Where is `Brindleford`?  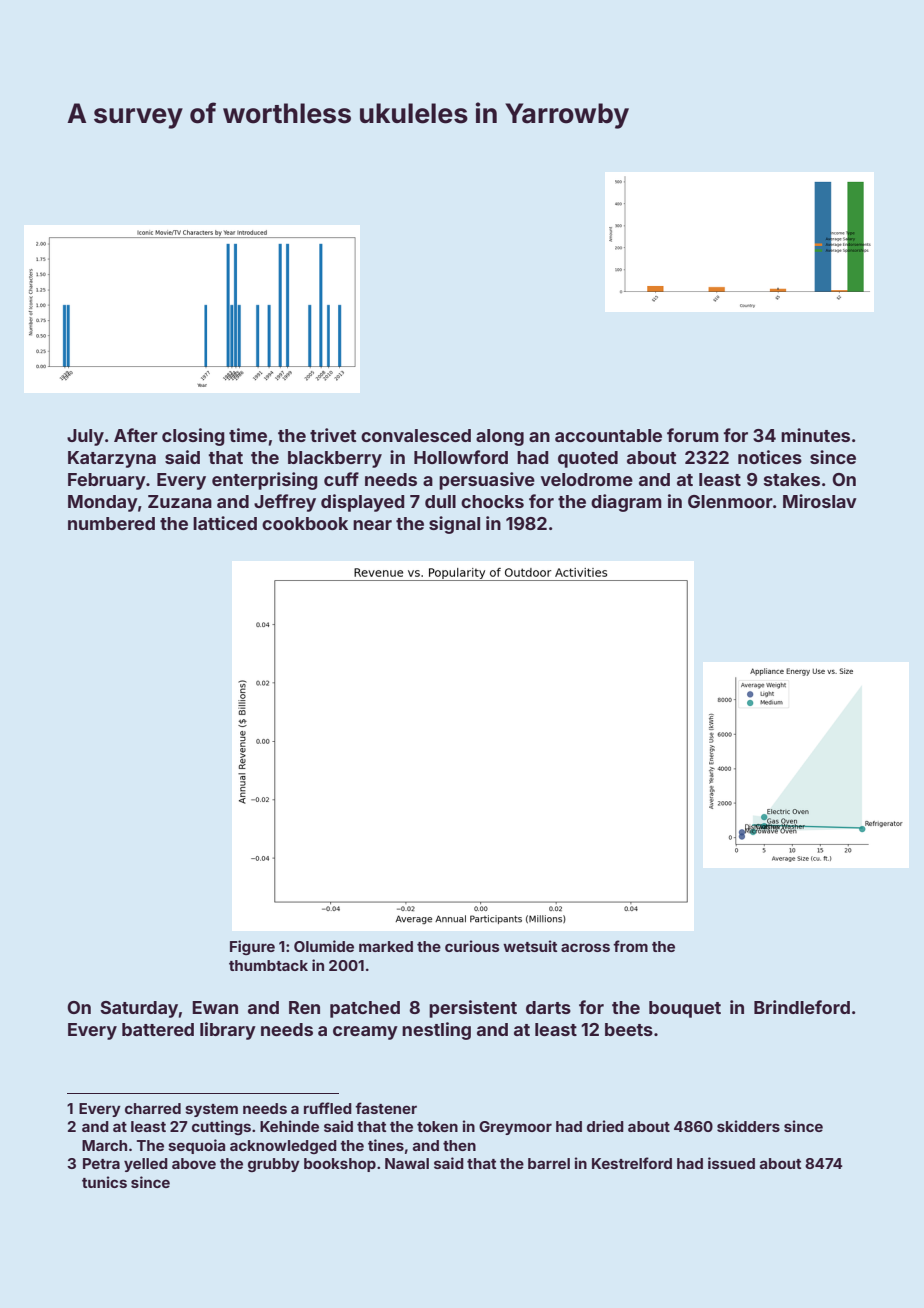
Brindleford is located at coordinates (802, 1007).
